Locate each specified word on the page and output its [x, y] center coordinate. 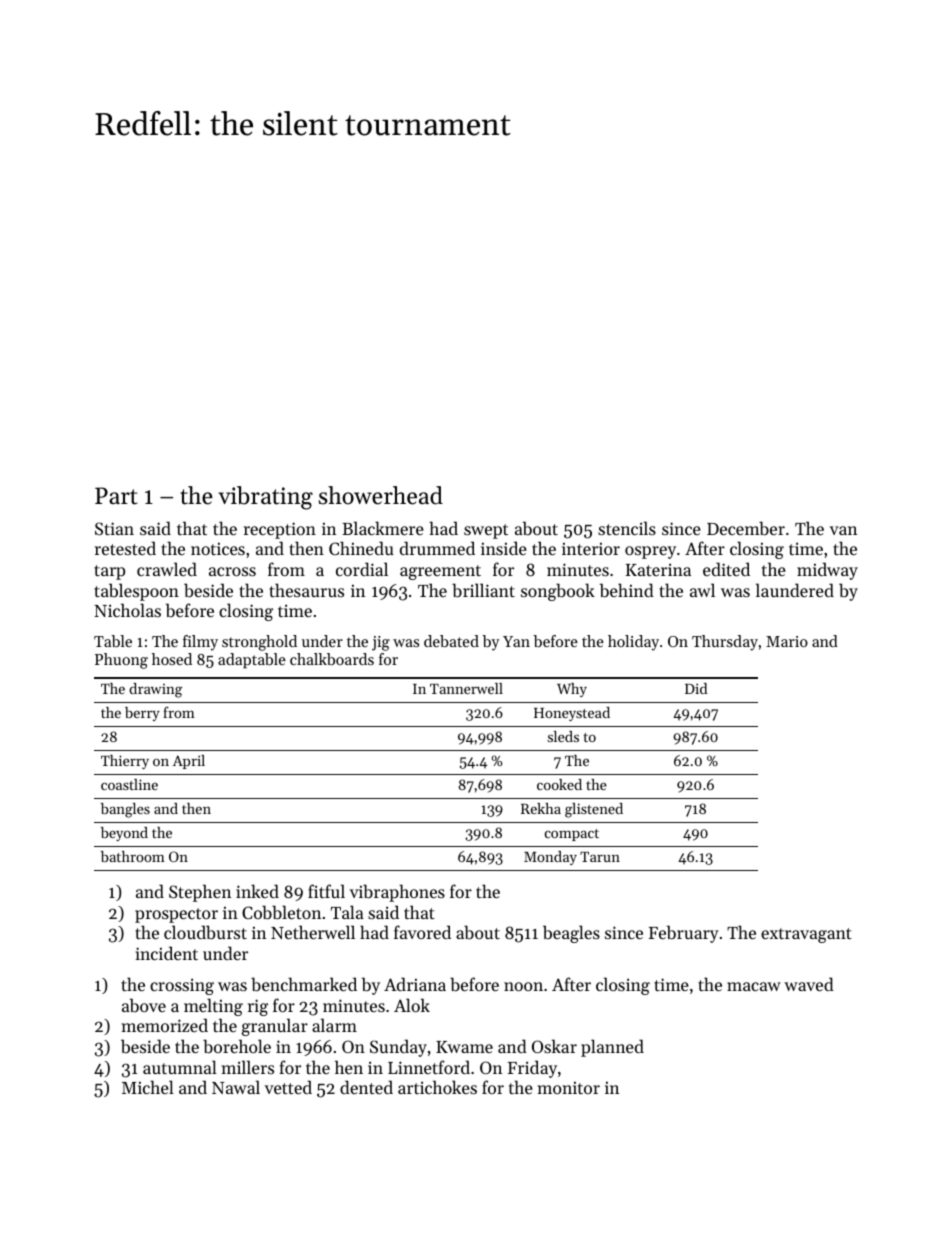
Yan [516, 641]
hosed [172, 659]
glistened [594, 810]
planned [612, 1048]
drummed [437, 548]
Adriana [415, 984]
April [189, 762]
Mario [787, 641]
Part [116, 496]
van [843, 530]
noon [523, 986]
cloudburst [205, 932]
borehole [237, 1046]
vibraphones [397, 893]
